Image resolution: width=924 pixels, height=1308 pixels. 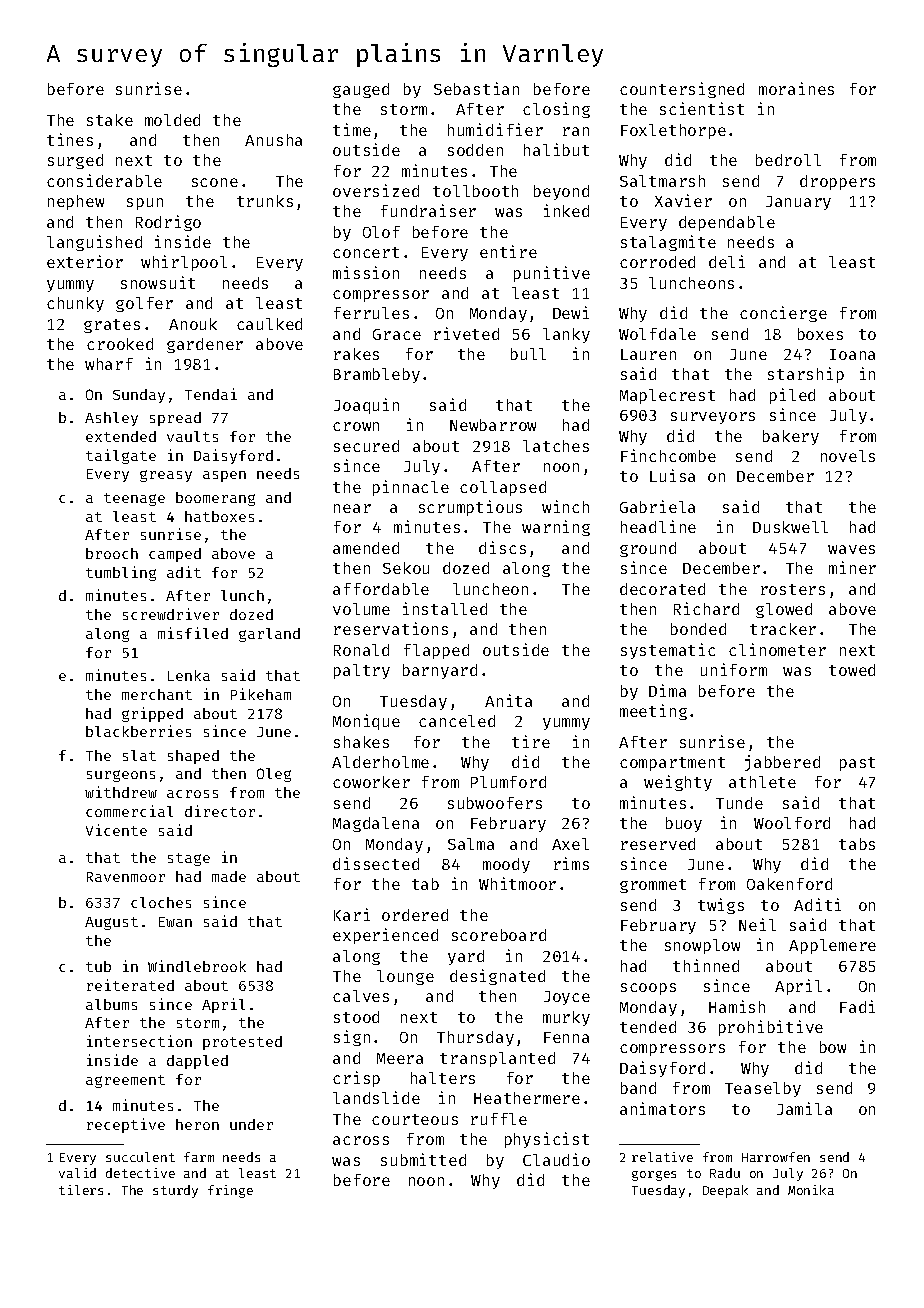 I want to click on fringe, so click(x=230, y=1191).
